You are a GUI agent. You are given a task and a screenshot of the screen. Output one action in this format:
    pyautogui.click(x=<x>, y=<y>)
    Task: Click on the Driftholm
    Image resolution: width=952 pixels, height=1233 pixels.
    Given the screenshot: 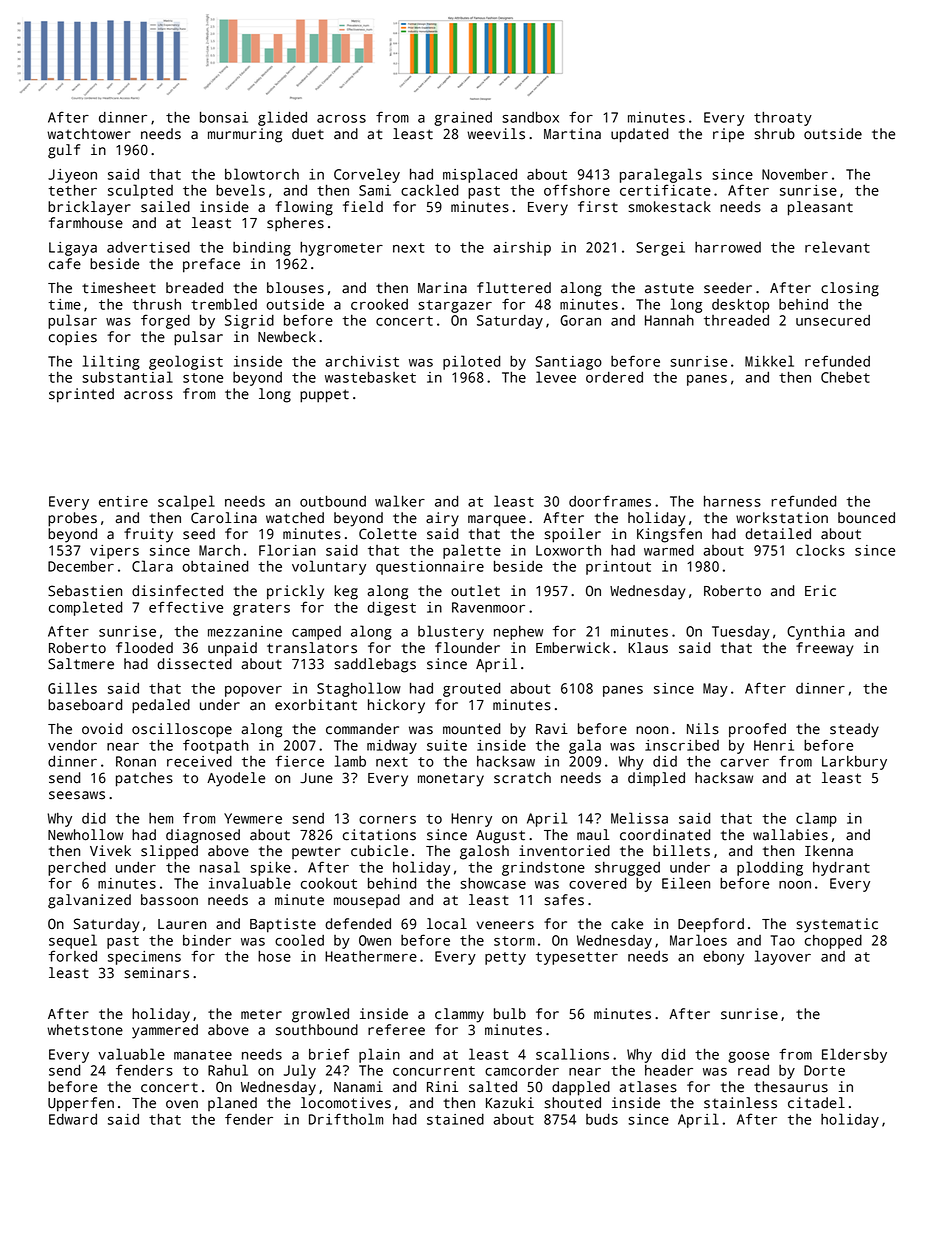 What is the action you would take?
    pyautogui.click(x=346, y=1119)
